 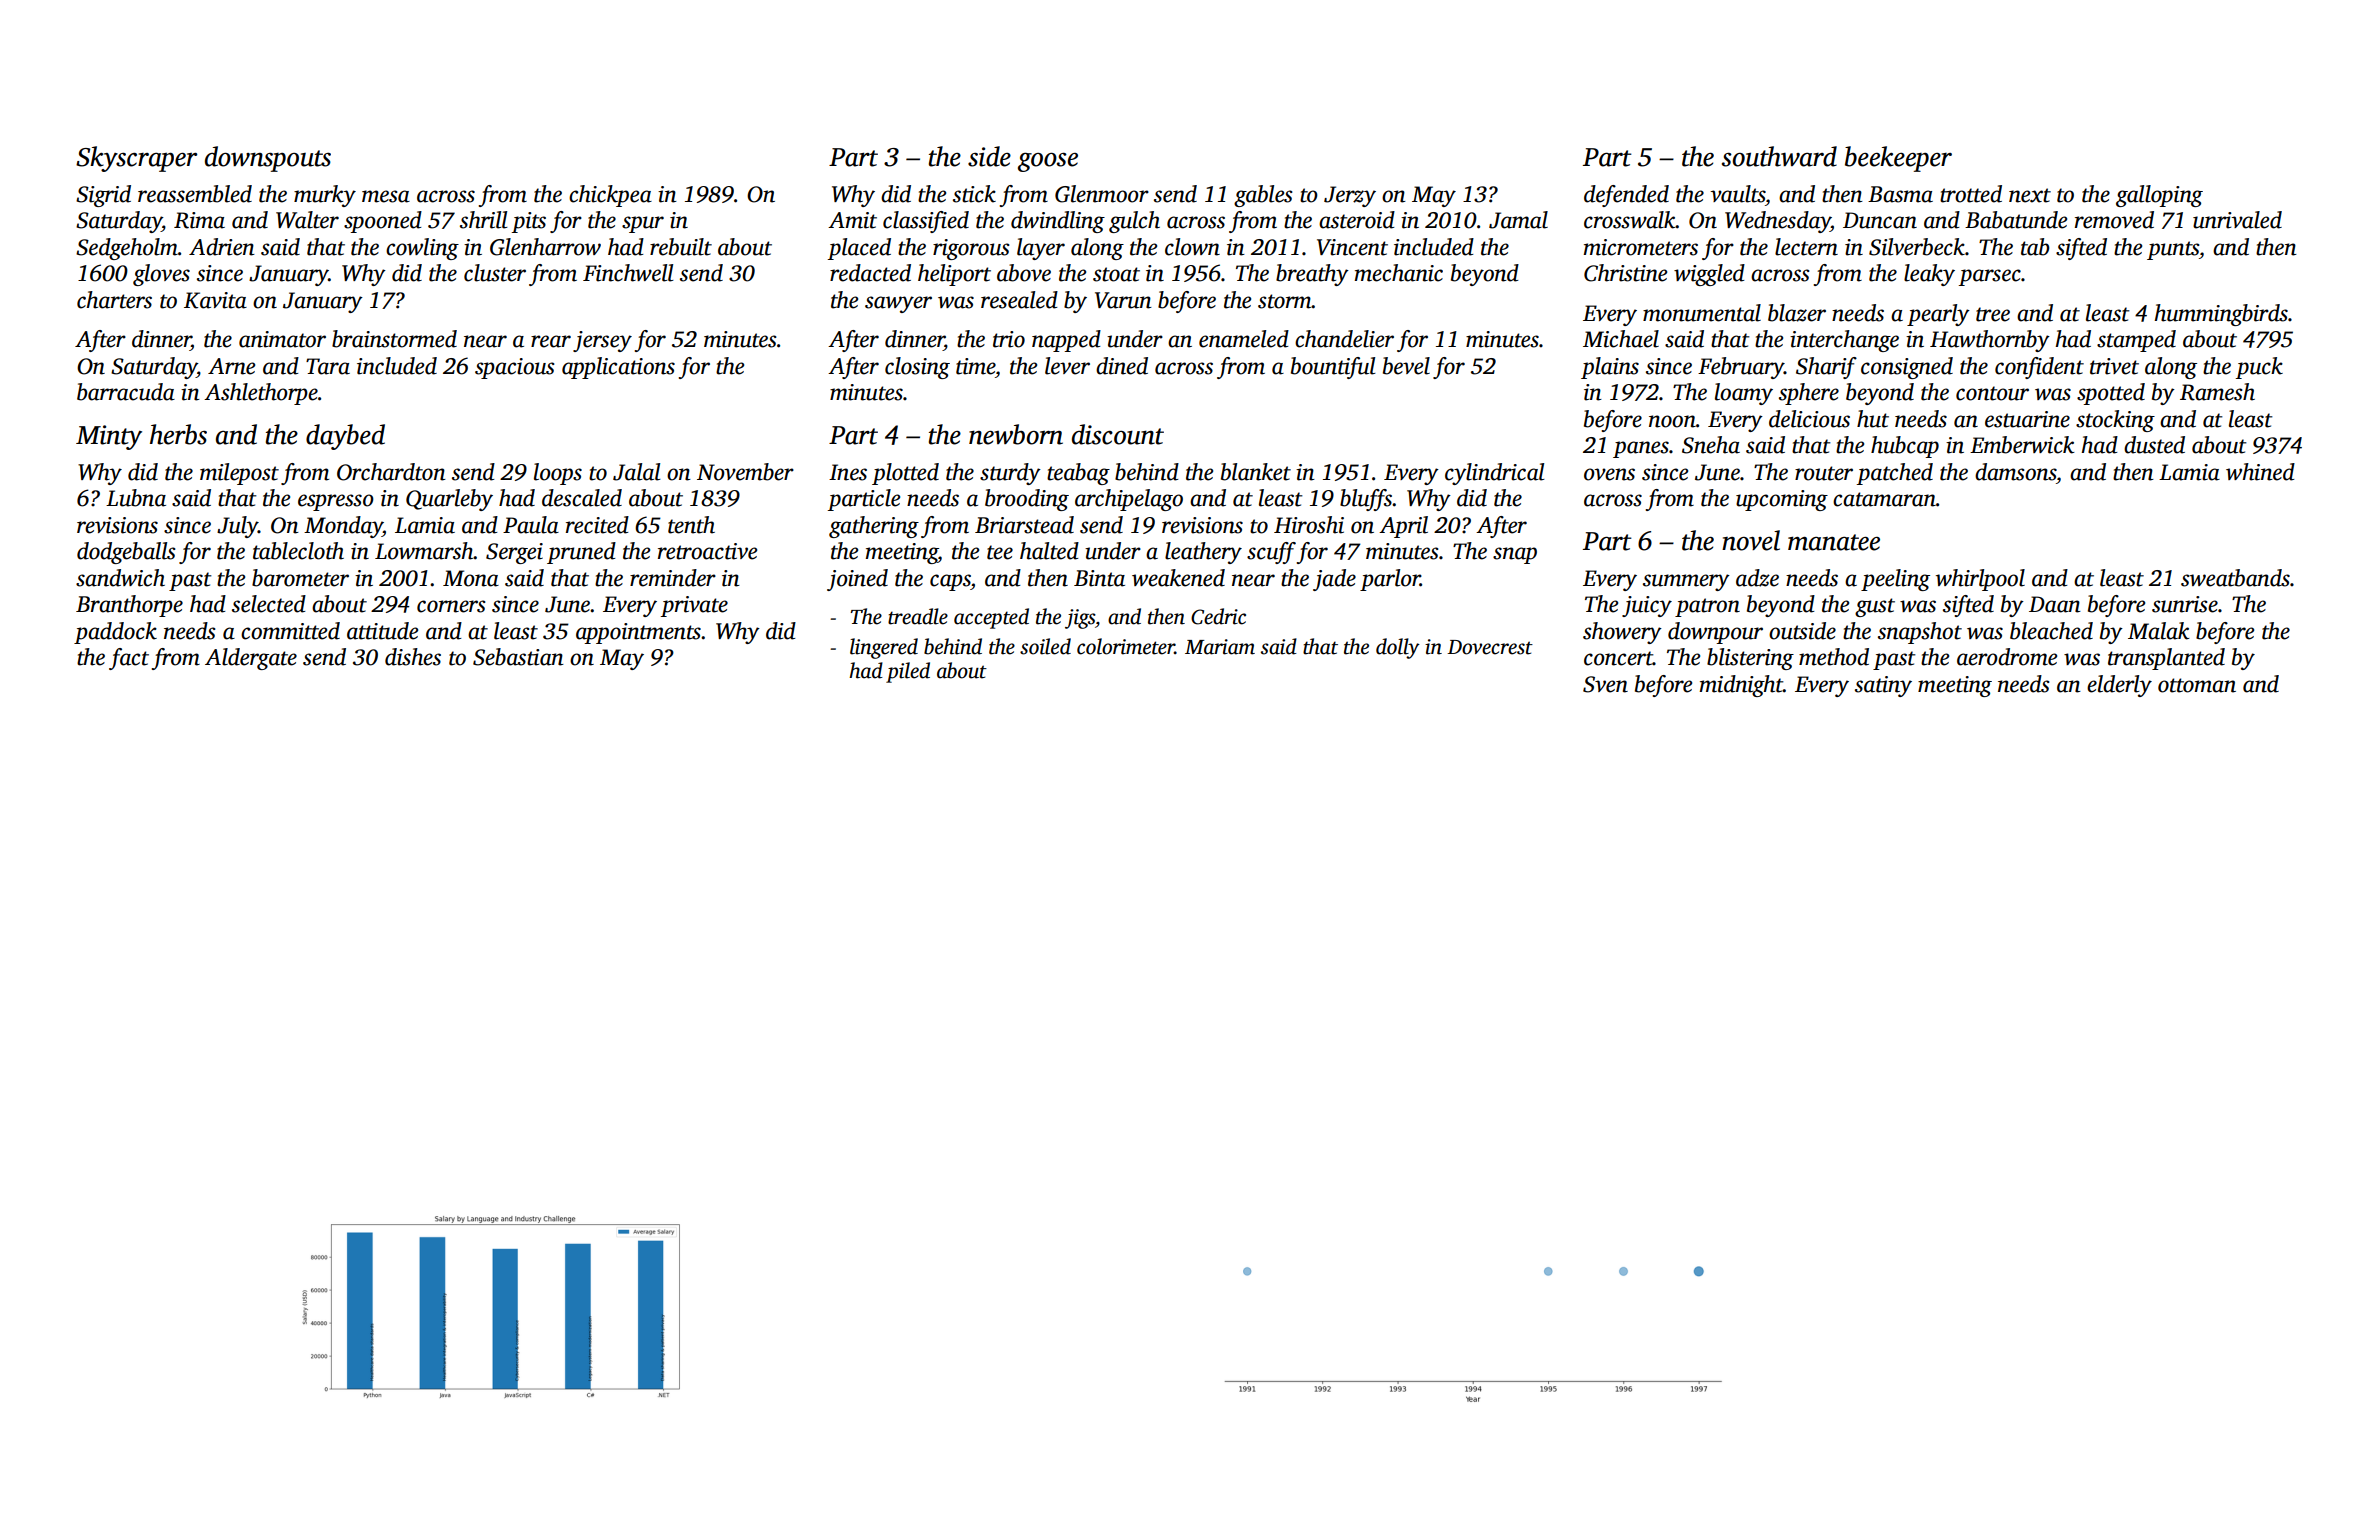 I want to click on scuff, so click(x=1271, y=553).
